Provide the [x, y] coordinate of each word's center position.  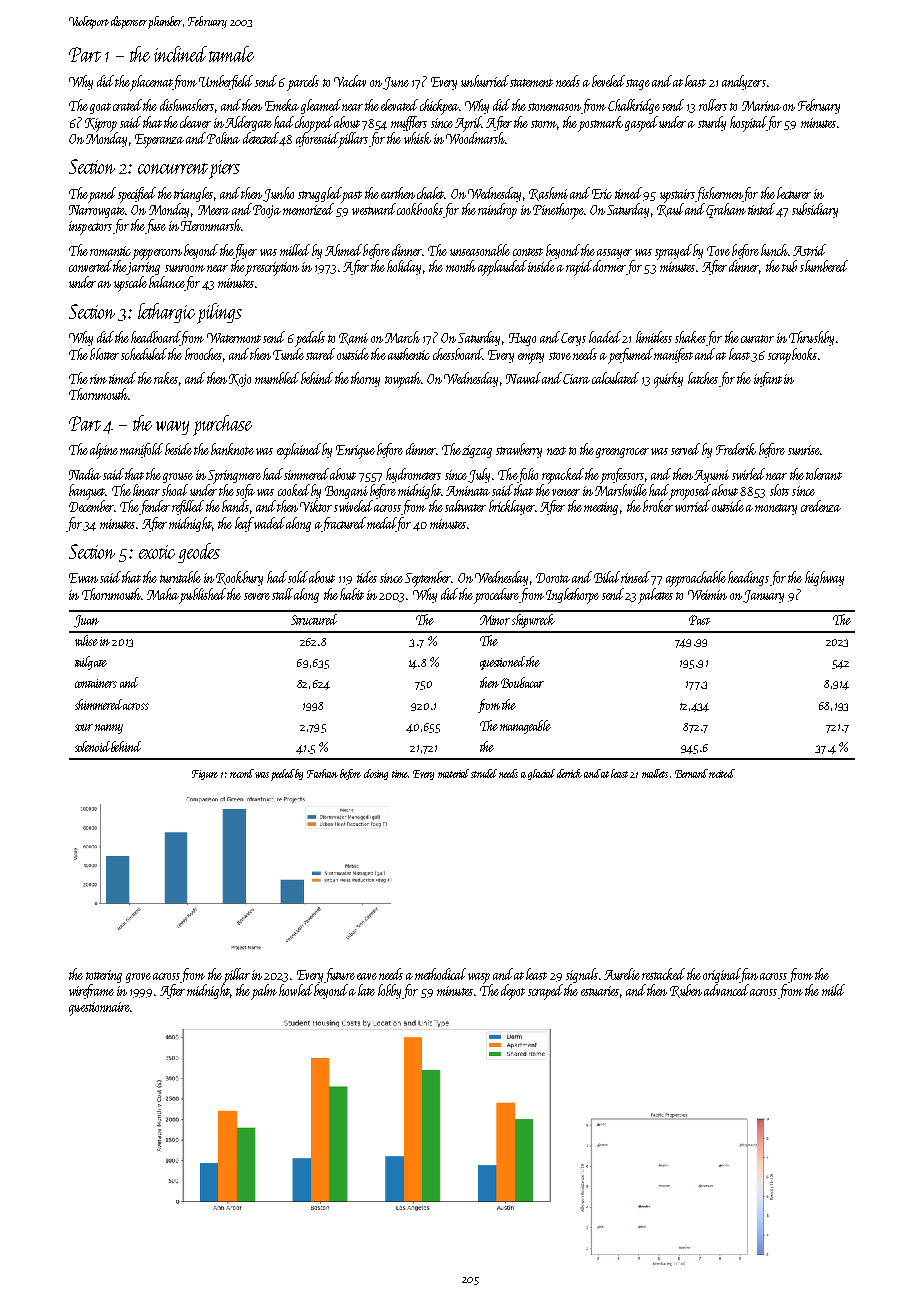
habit [352, 594]
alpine [104, 451]
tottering [104, 976]
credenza [821, 506]
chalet [431, 193]
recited [722, 773]
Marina [761, 106]
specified [137, 195]
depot [513, 992]
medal [381, 523]
